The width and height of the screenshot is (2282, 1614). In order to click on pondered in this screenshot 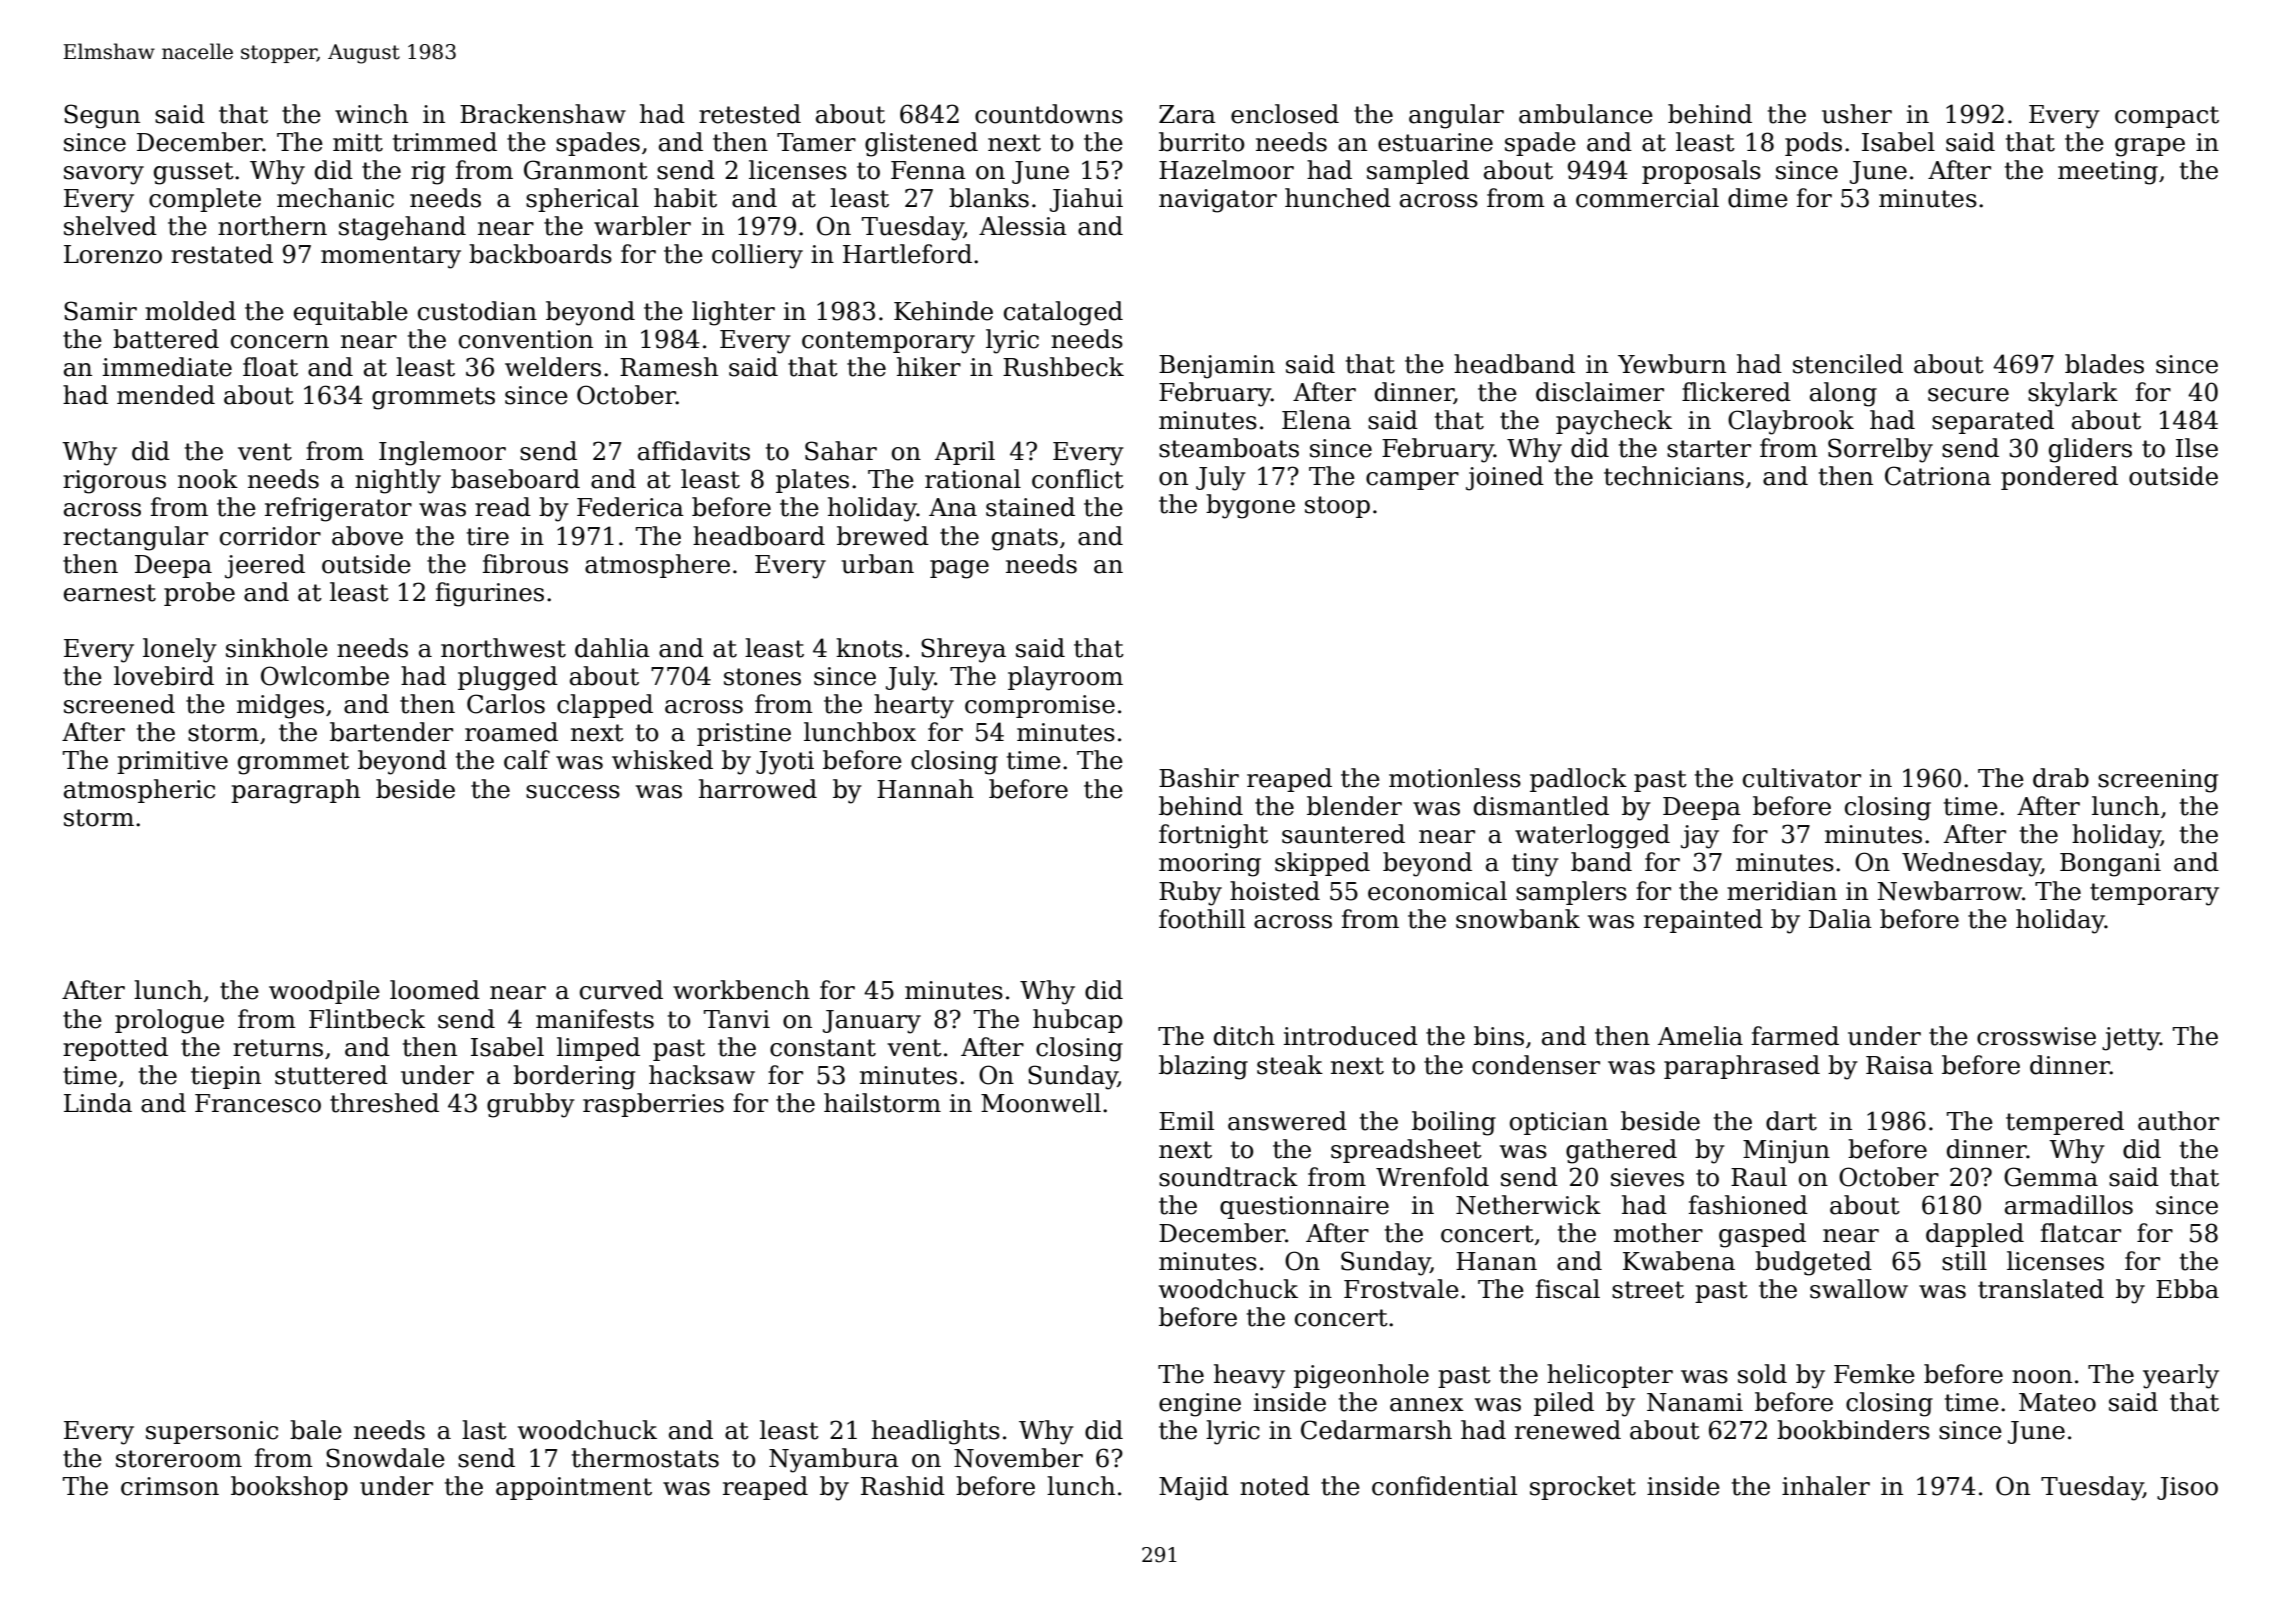, I will do `click(2059, 478)`.
